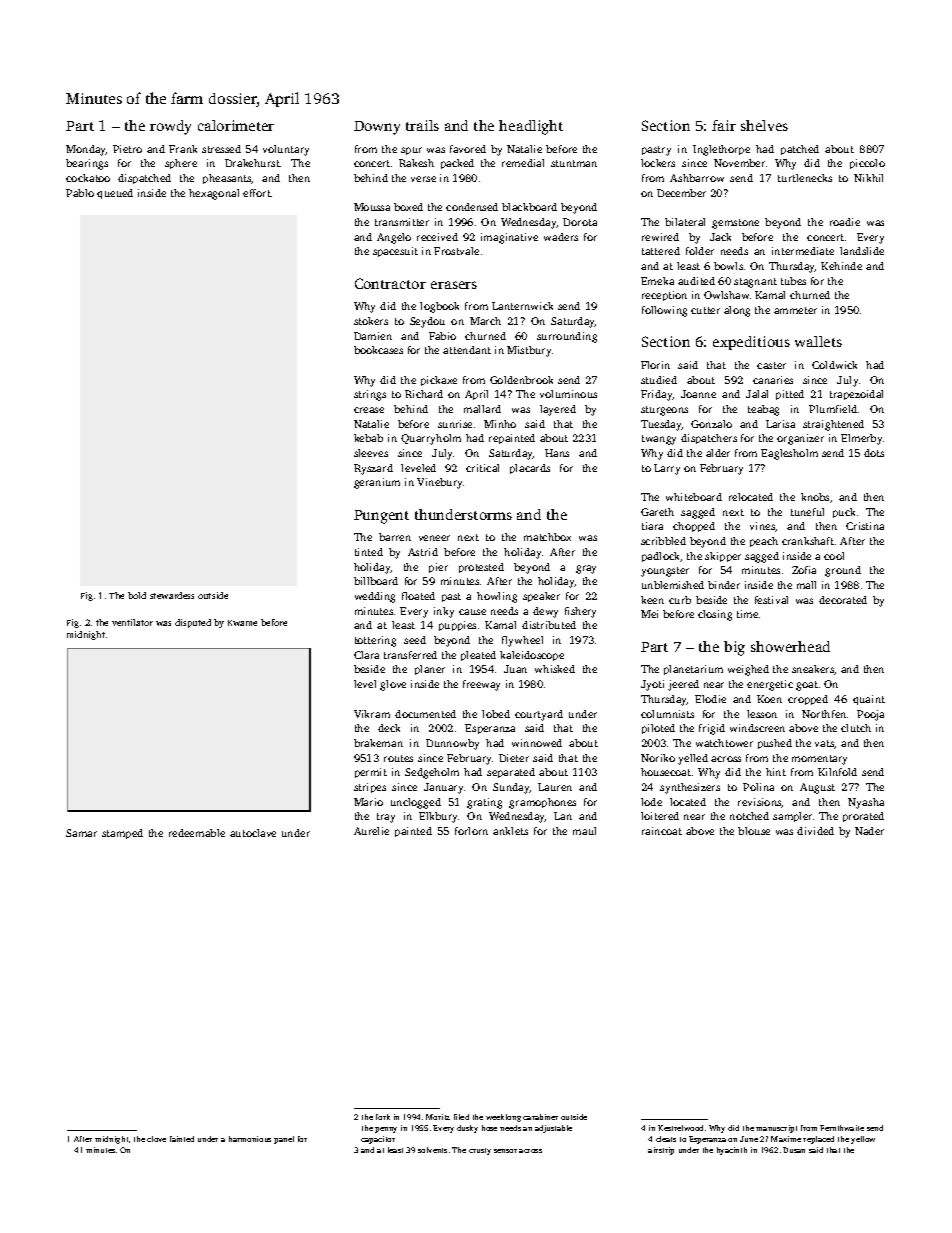  I want to click on December, so click(681, 193).
